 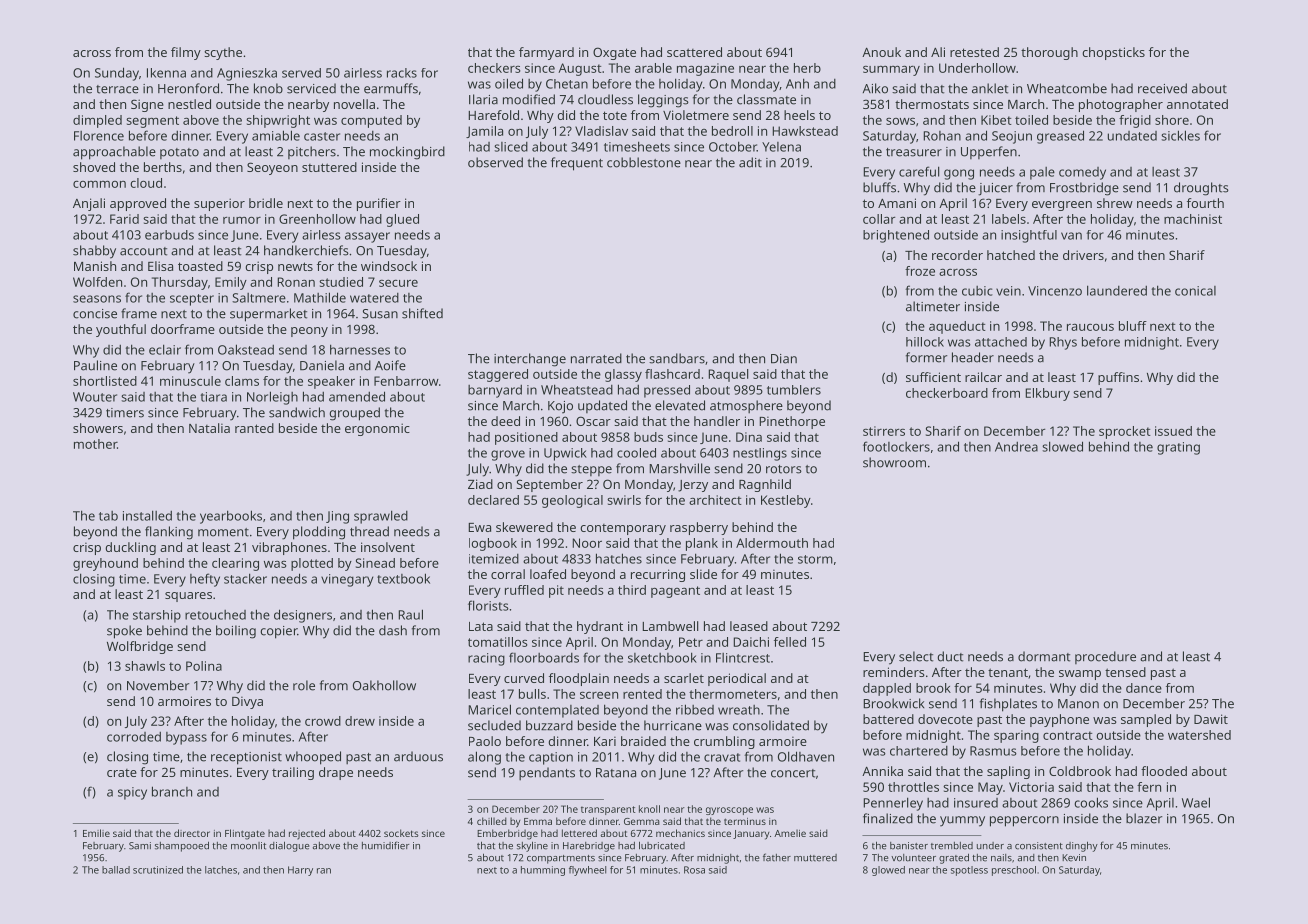 What do you see at coordinates (169, 533) in the screenshot?
I see `flanking` at bounding box center [169, 533].
